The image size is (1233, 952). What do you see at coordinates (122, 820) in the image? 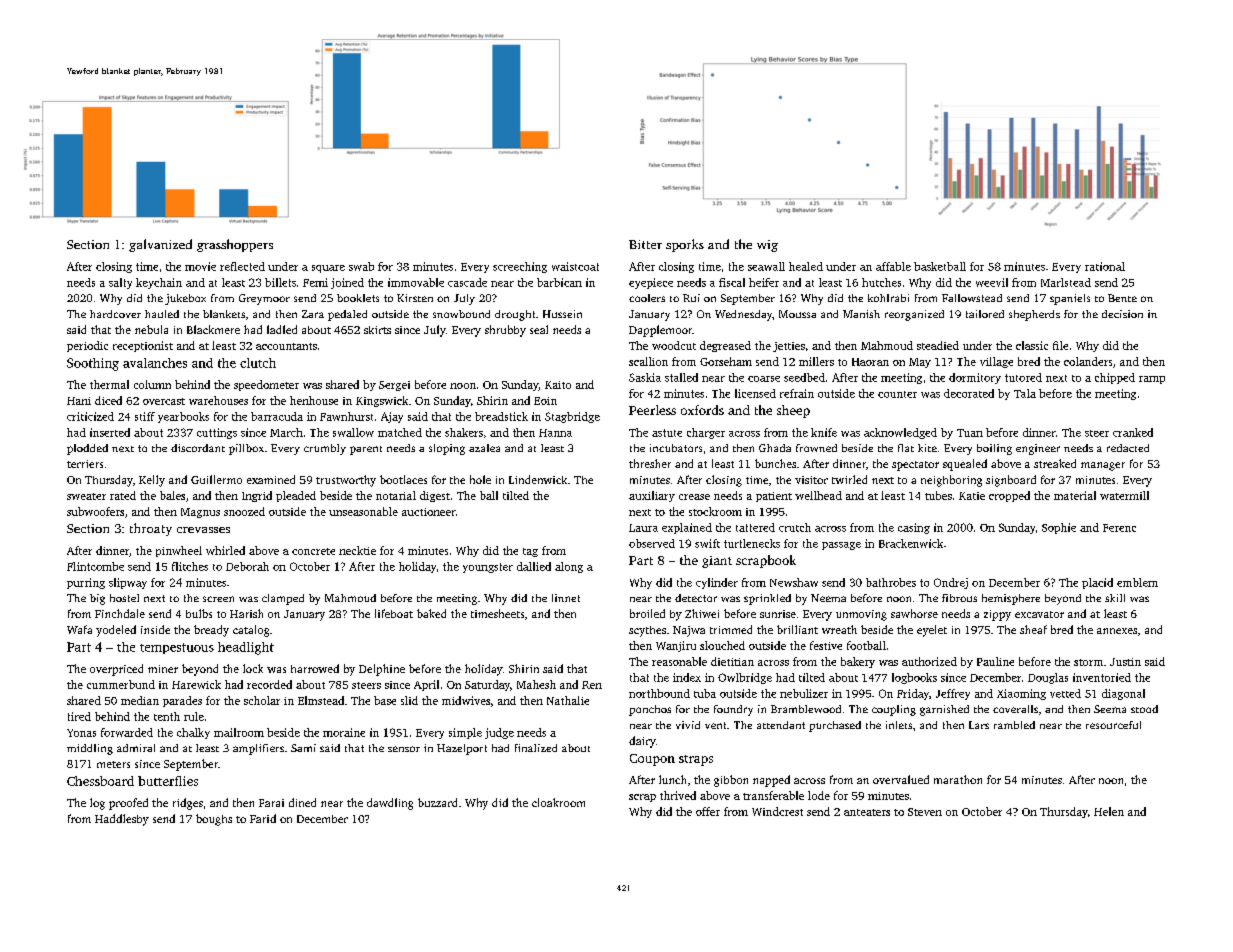
I see `Haddlesby` at bounding box center [122, 820].
